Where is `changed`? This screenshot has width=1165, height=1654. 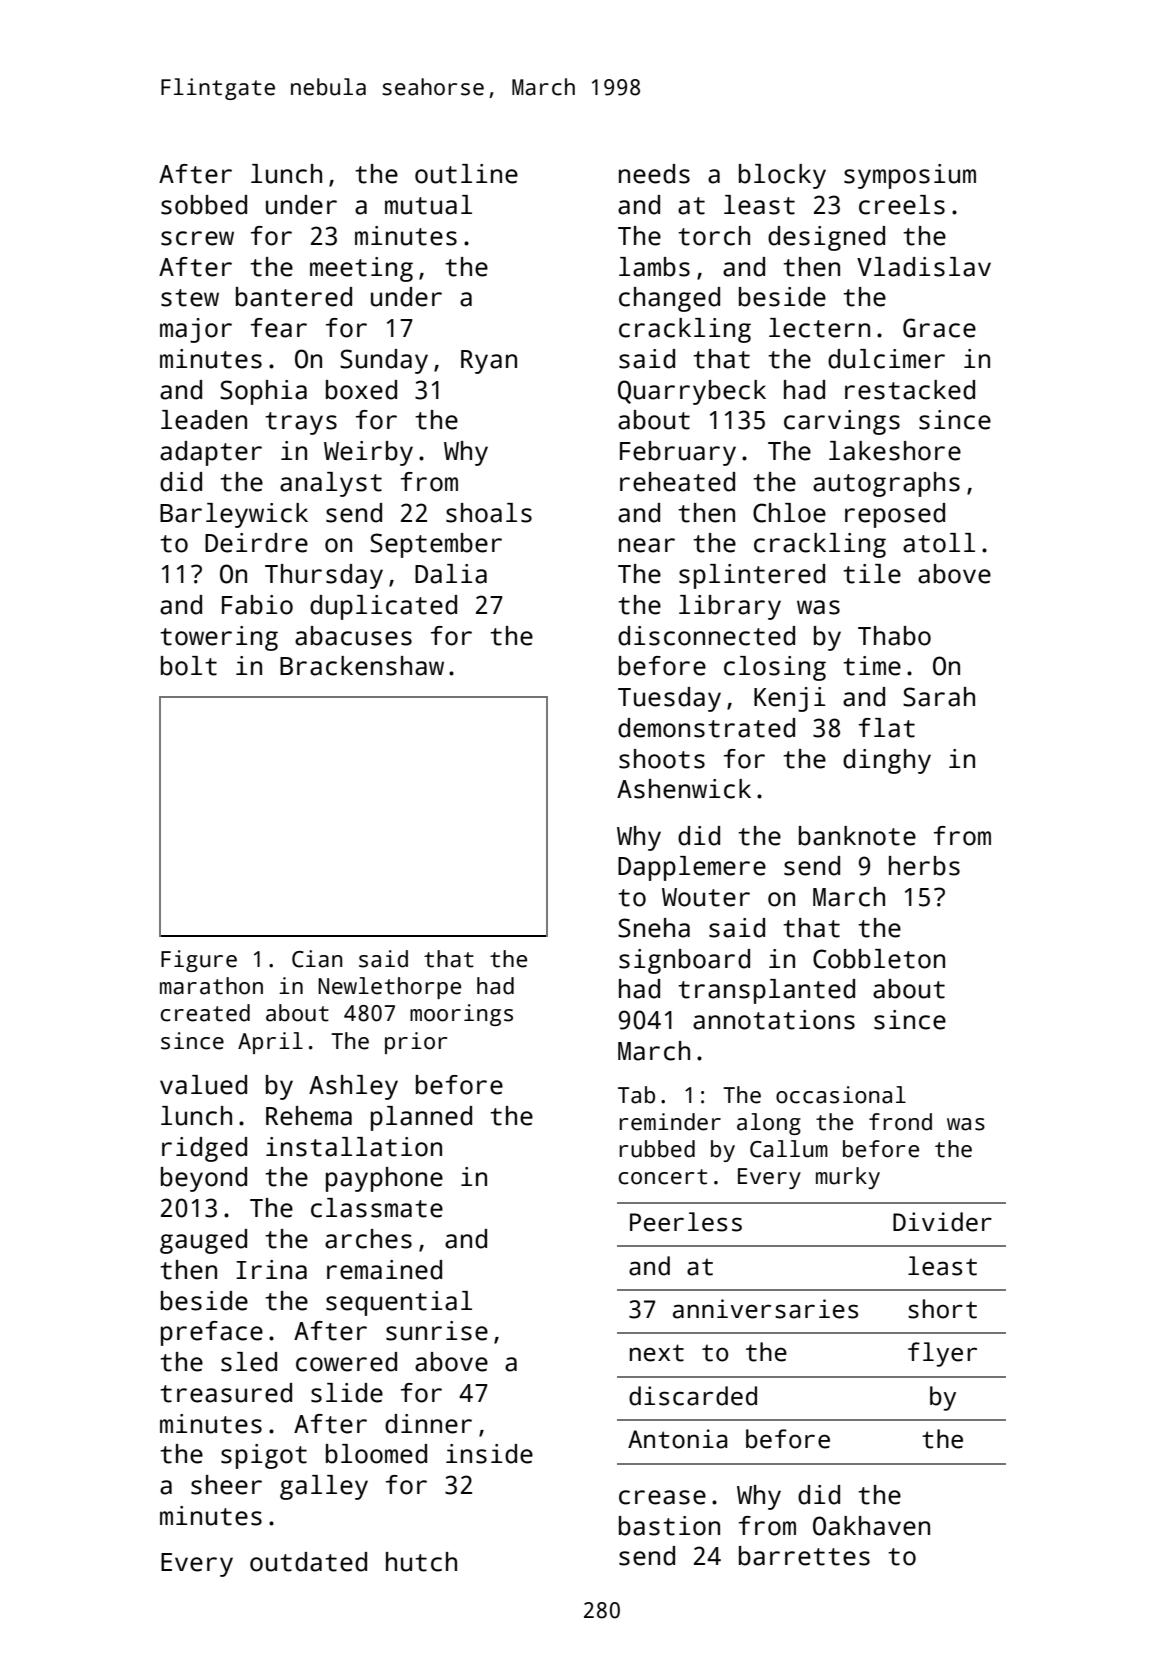 changed is located at coordinates (669, 299).
